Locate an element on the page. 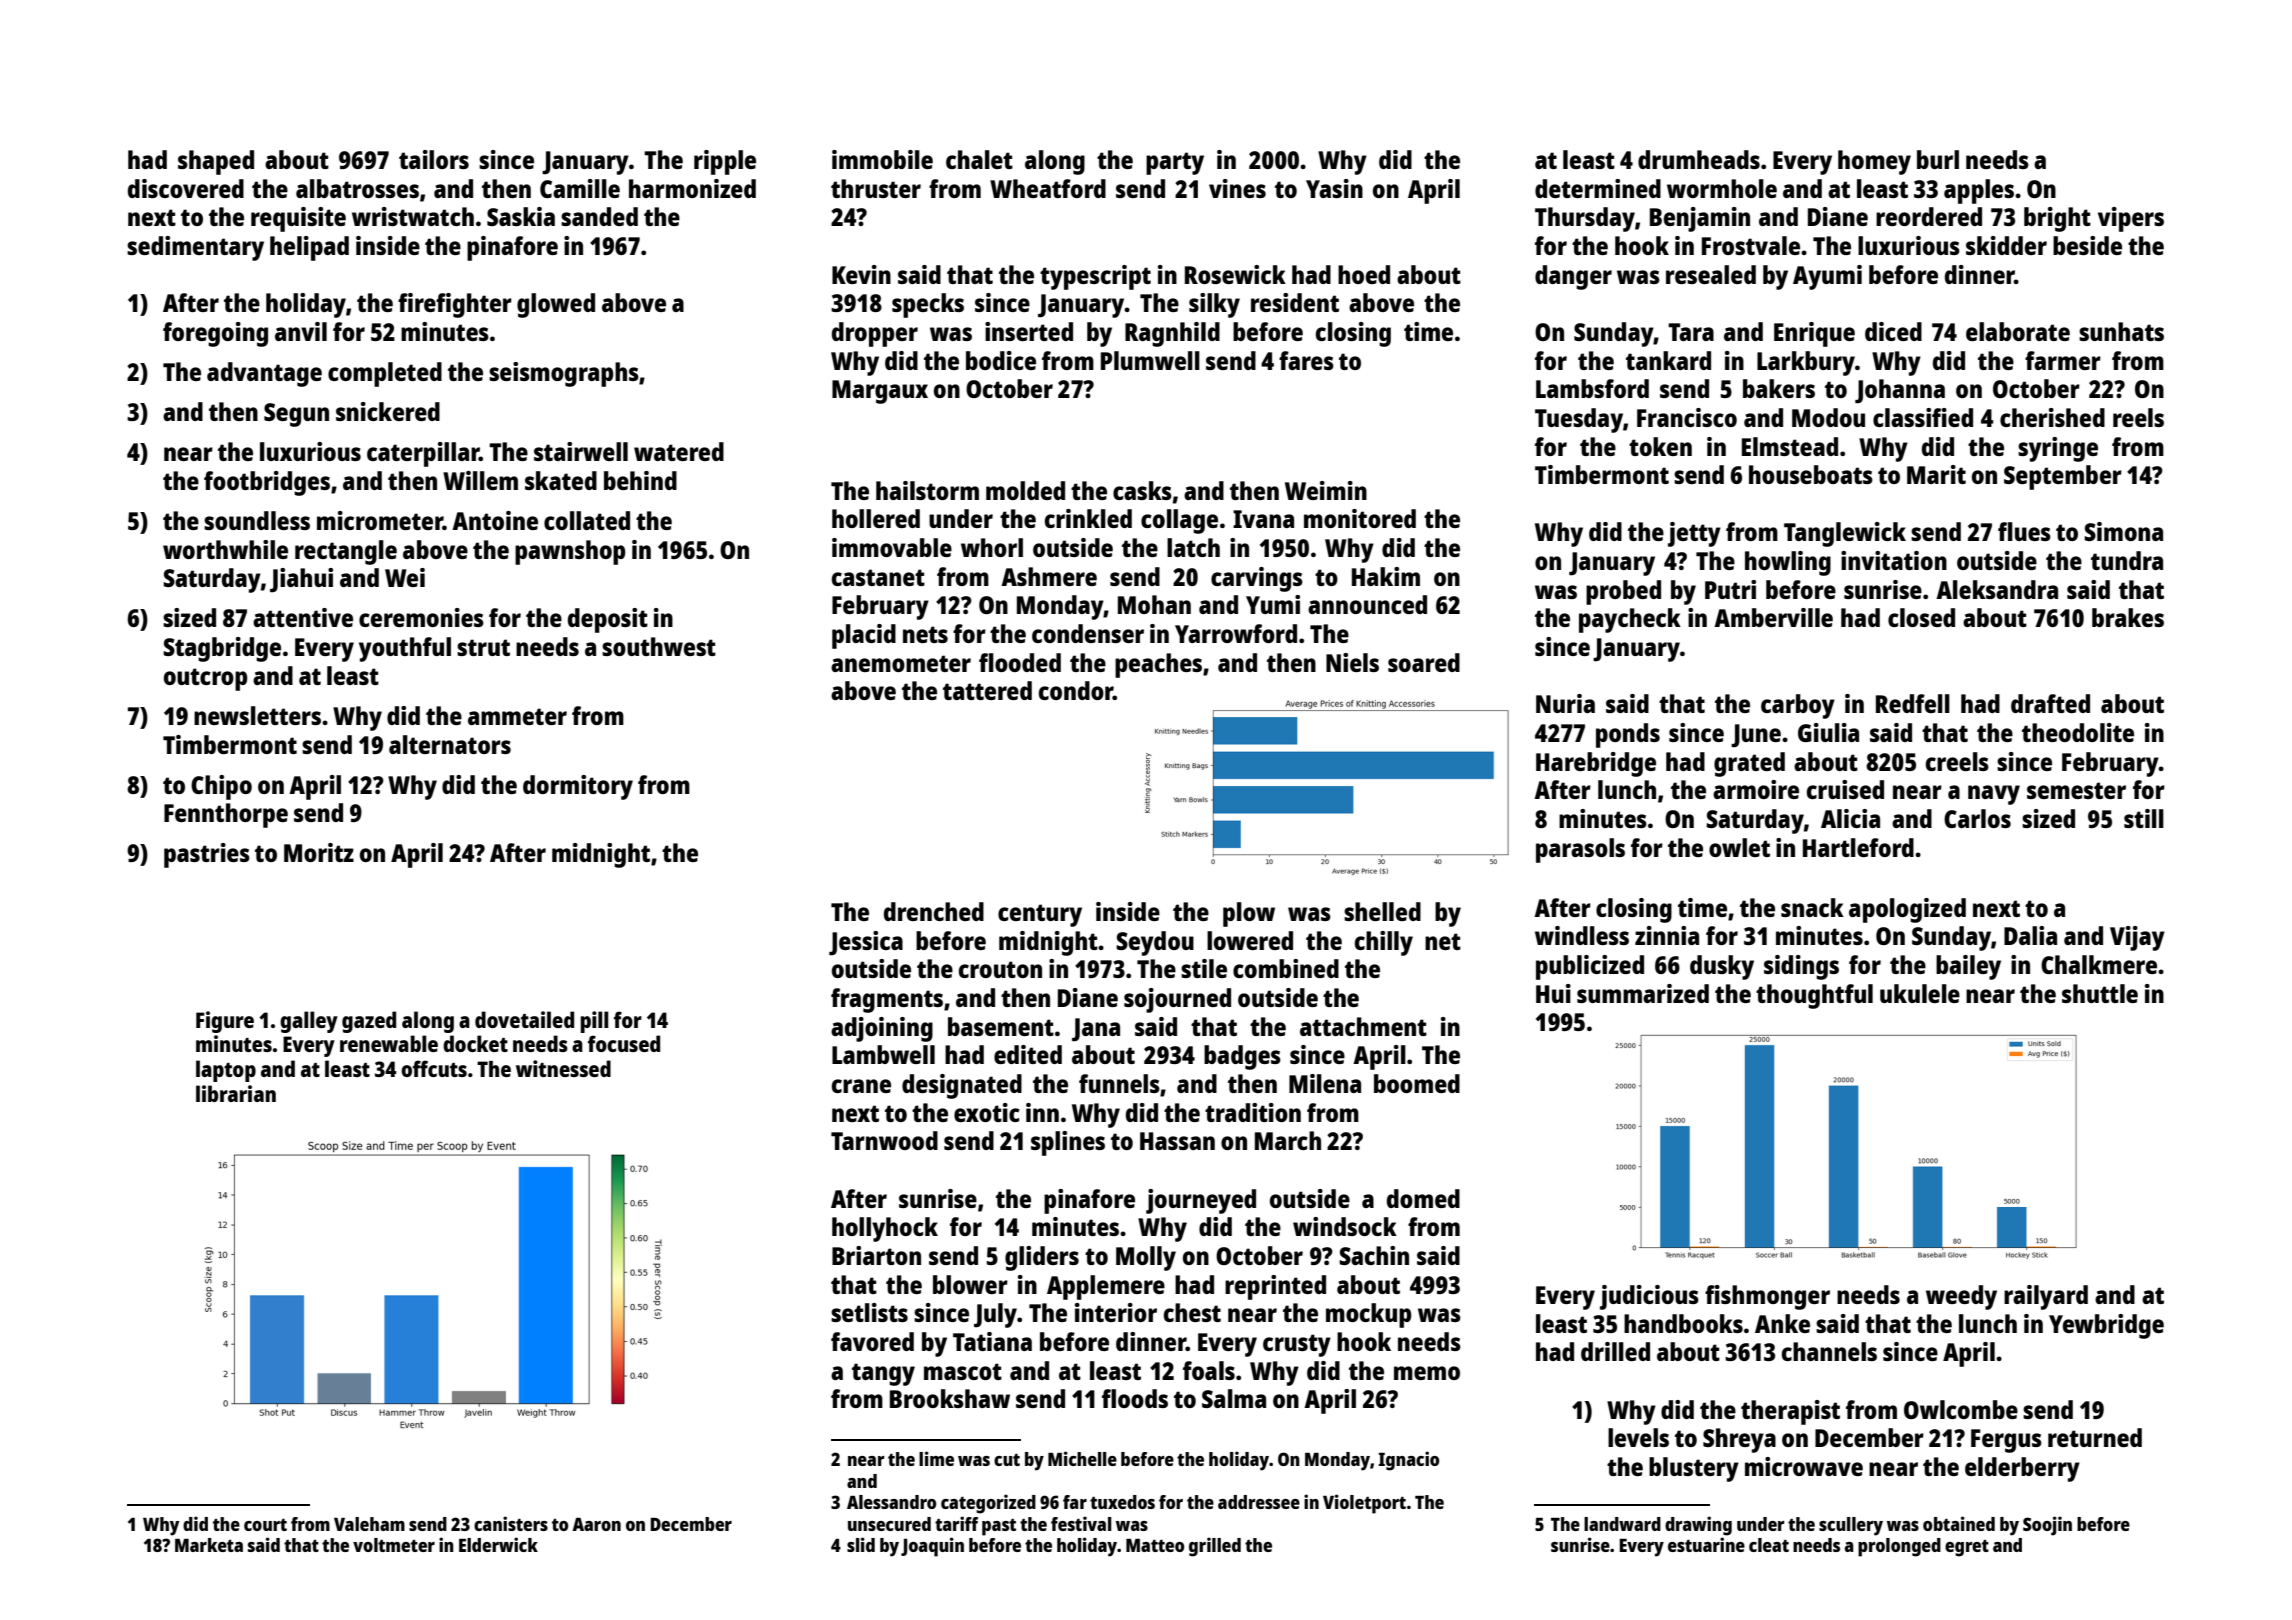 Image resolution: width=2292 pixels, height=1620 pixels. Violetport is located at coordinates (1364, 1504).
